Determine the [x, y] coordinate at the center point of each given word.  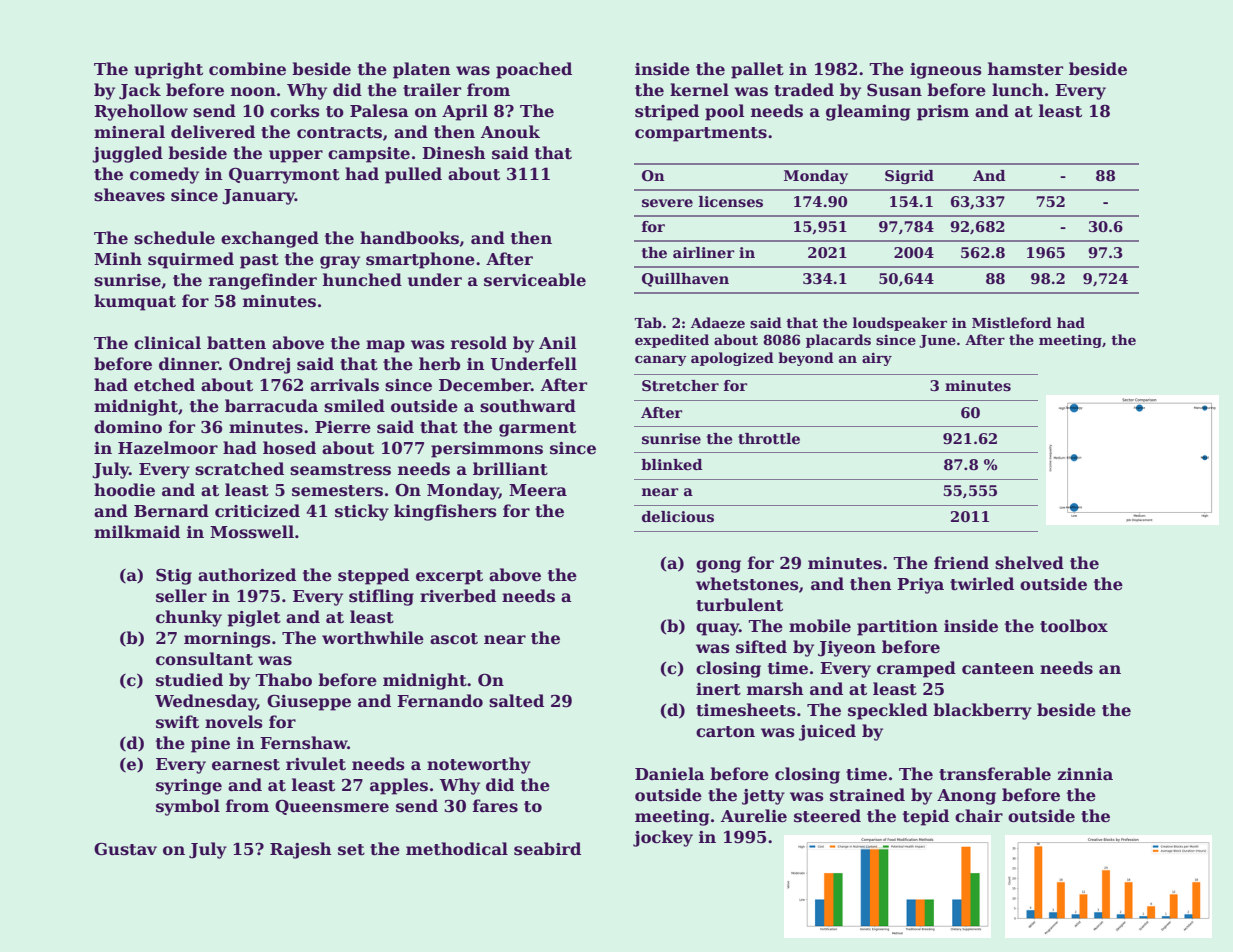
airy [877, 359]
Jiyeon [847, 649]
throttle [769, 438]
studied [189, 680]
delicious [678, 517]
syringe [189, 787]
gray [340, 262]
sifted [761, 647]
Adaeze [718, 322]
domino [128, 427]
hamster [1025, 69]
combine [247, 69]
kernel [699, 90]
